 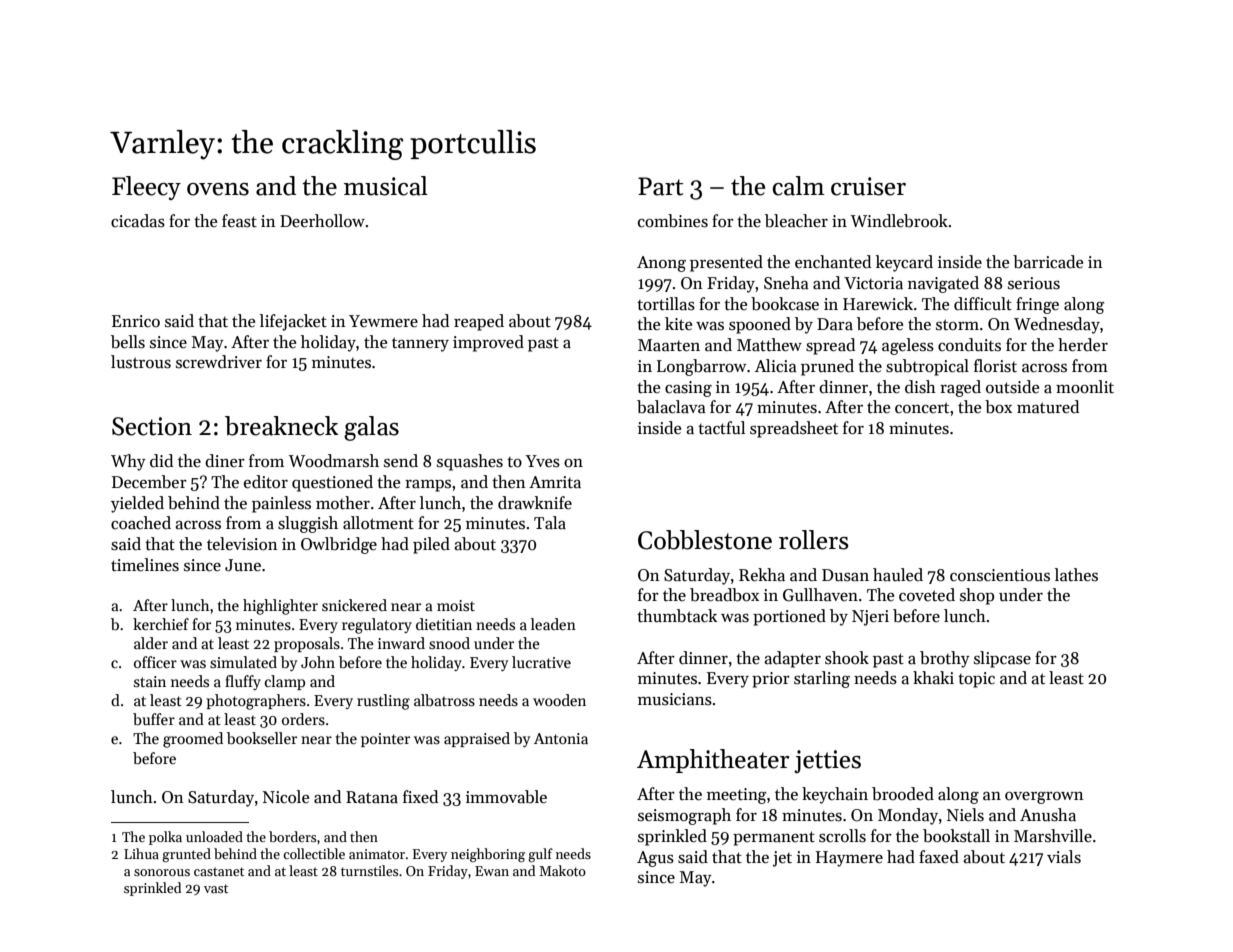 I want to click on barricade, so click(x=1048, y=262).
